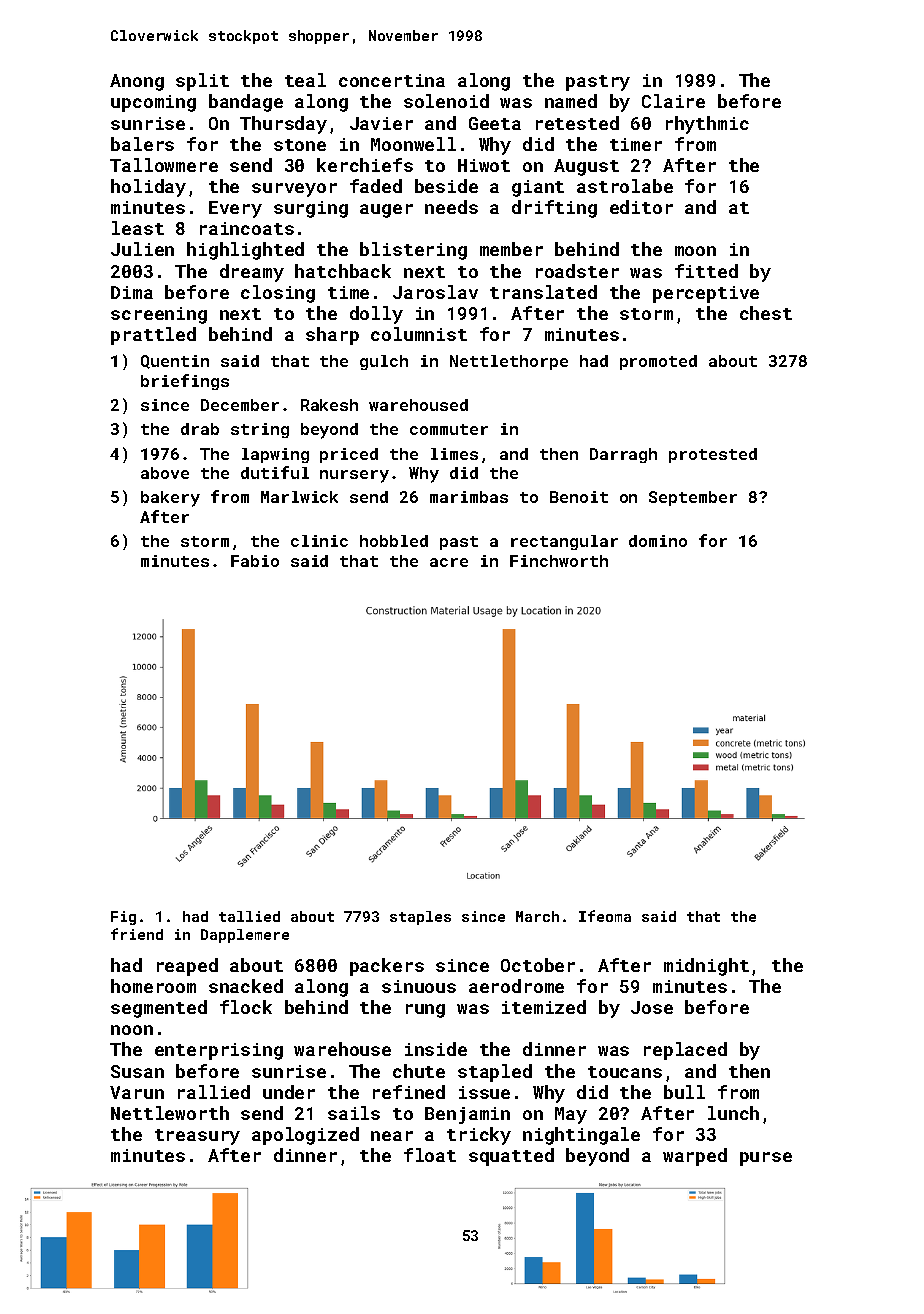 This screenshot has height=1314, width=924. I want to click on midnight, so click(706, 967).
